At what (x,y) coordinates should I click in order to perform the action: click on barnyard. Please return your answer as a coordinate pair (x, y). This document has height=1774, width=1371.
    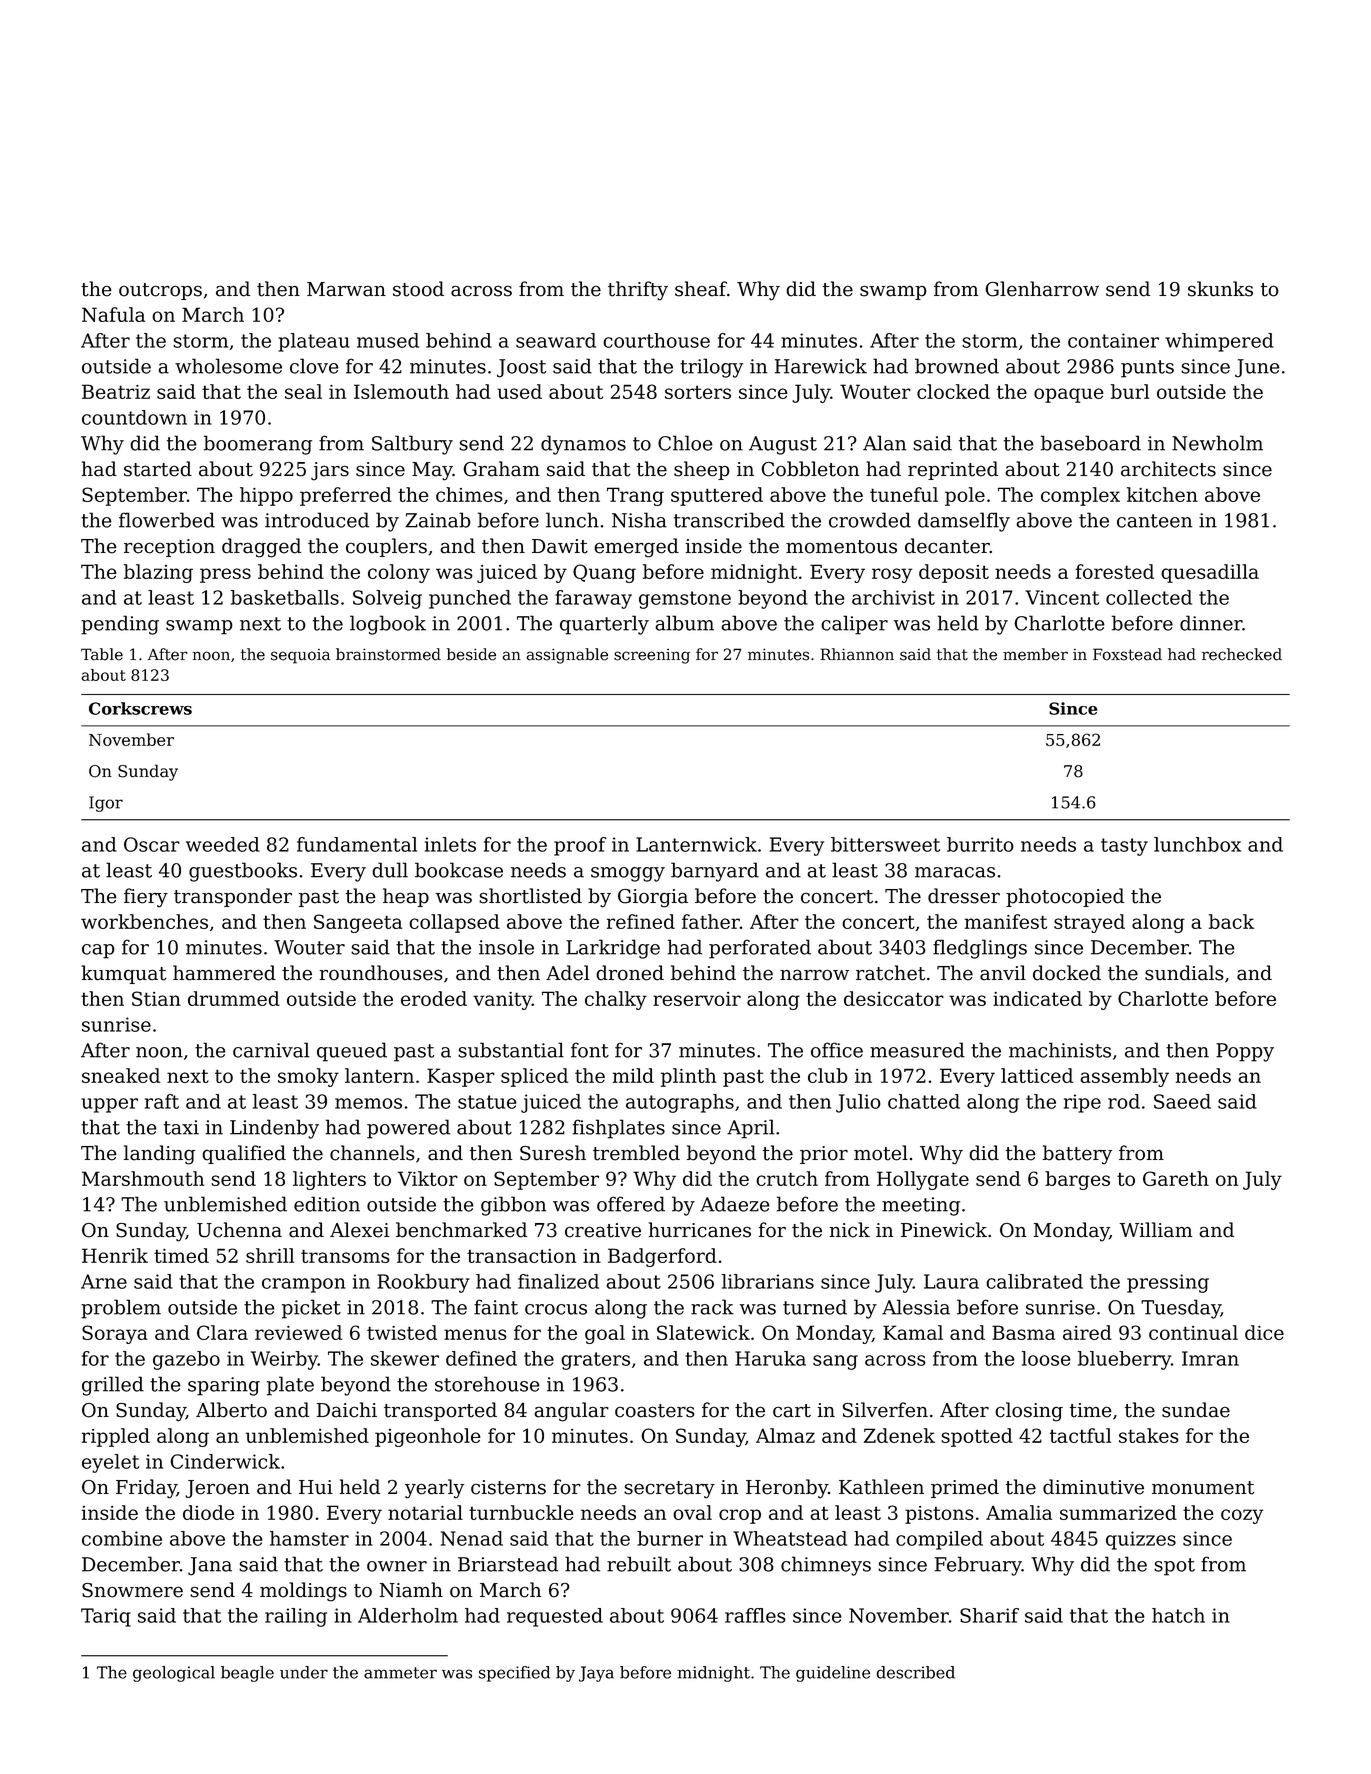
    Looking at the image, I should click on (715, 872).
